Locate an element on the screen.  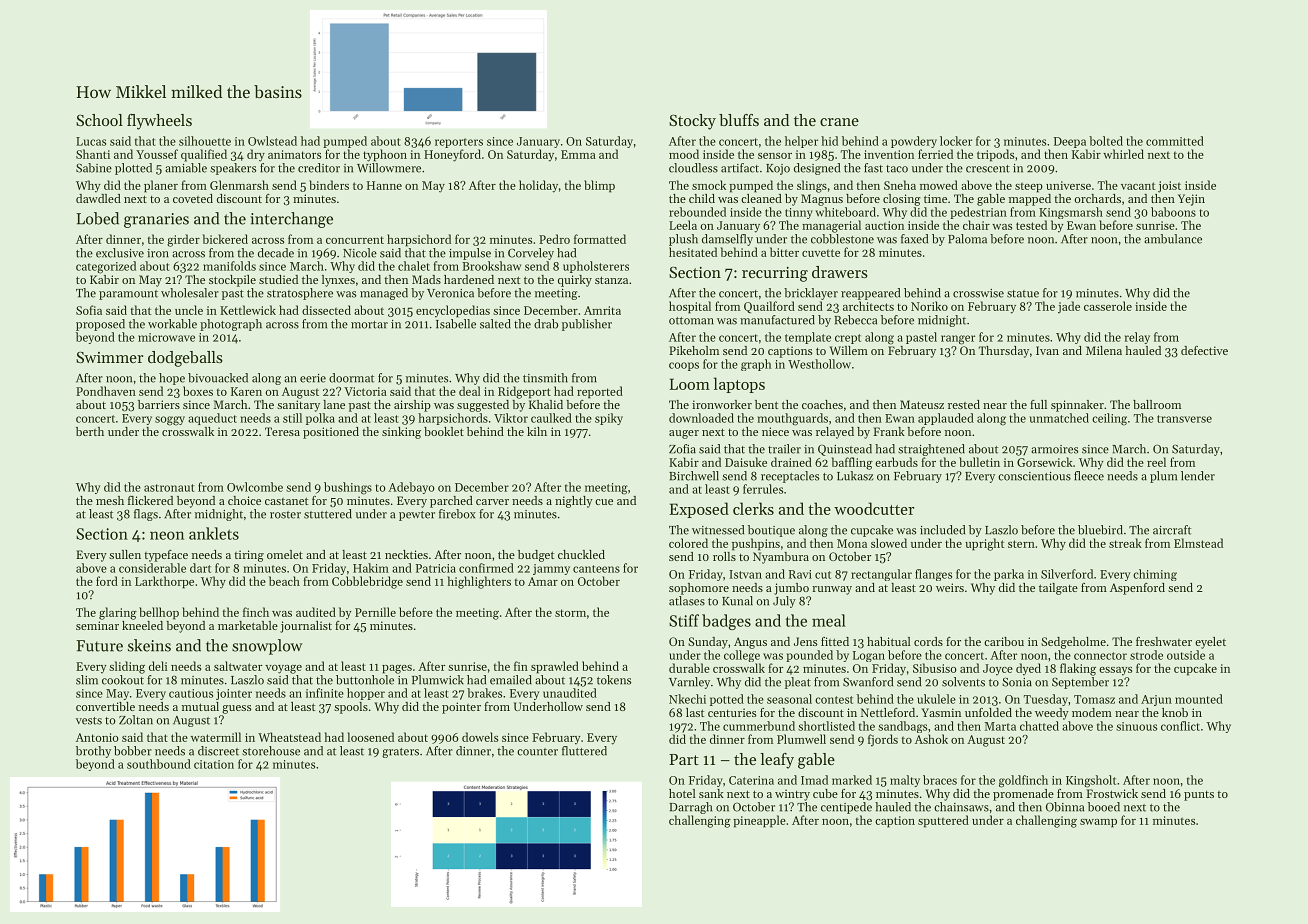
Amar is located at coordinates (543, 581).
